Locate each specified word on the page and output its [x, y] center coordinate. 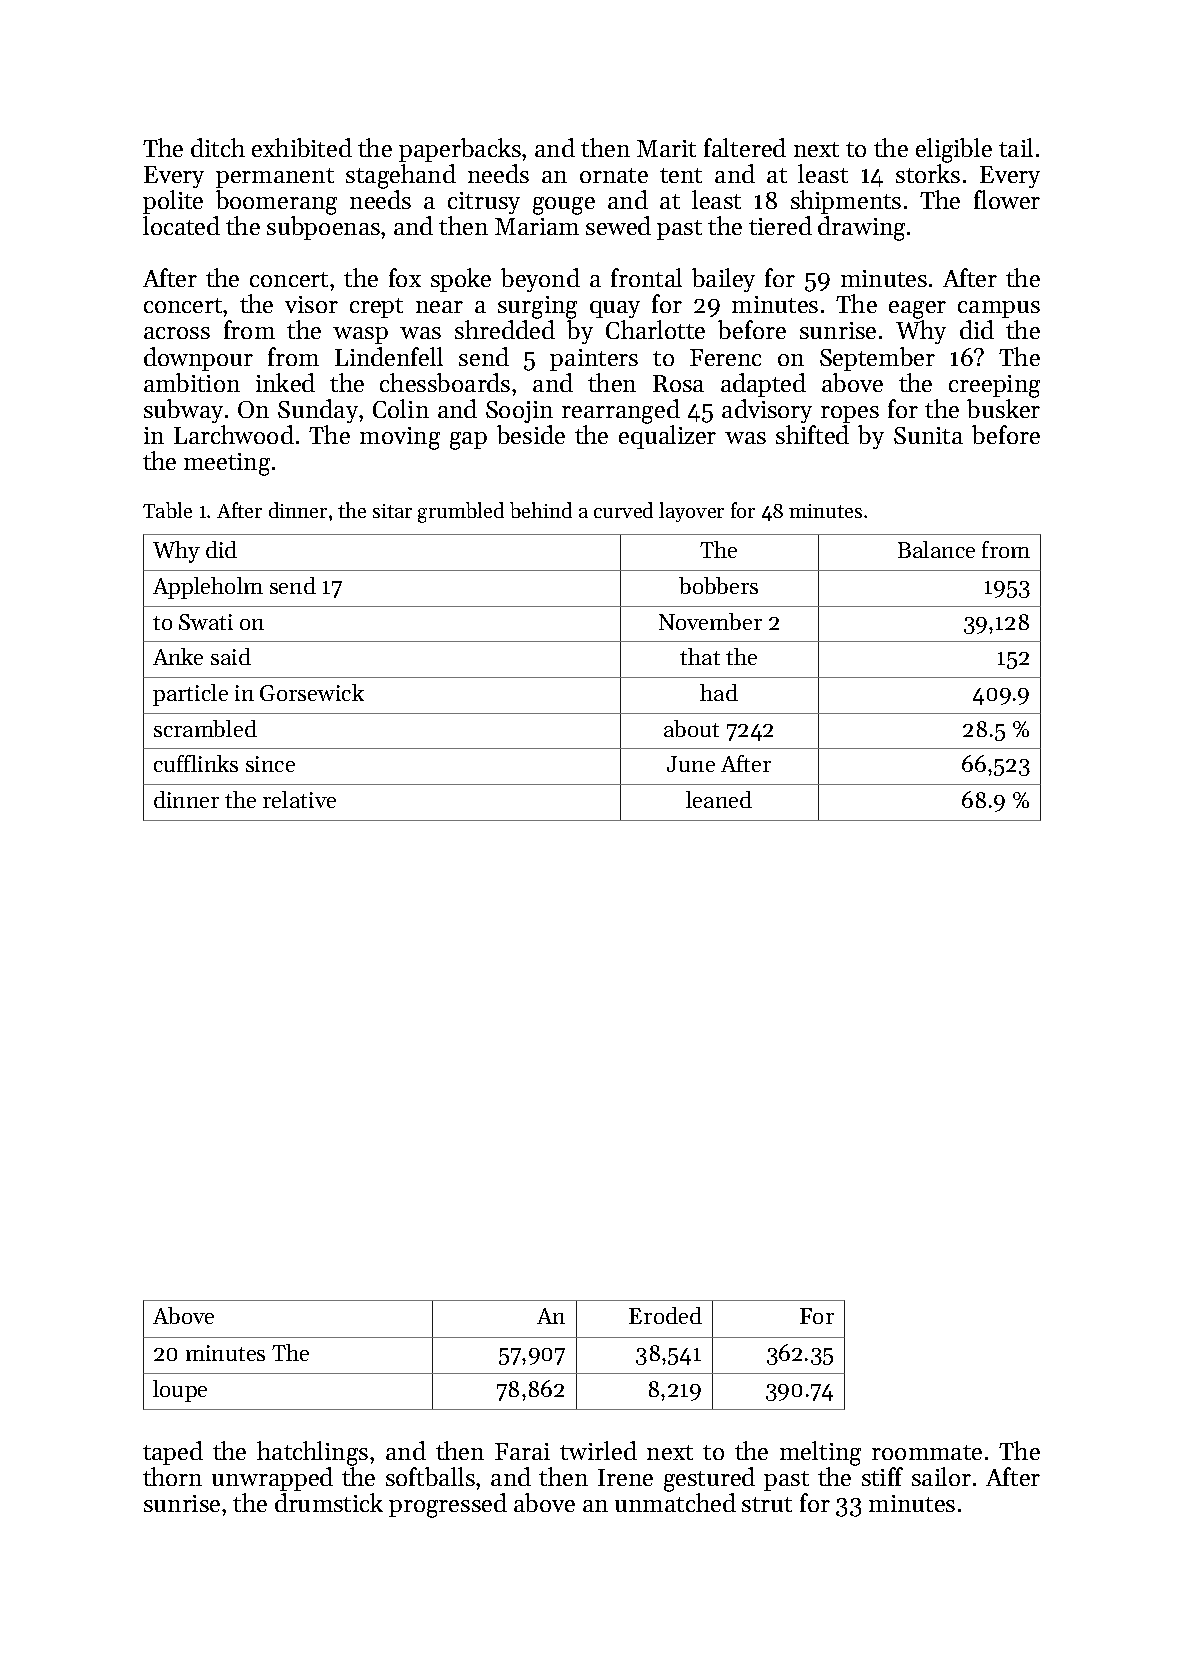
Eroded [665, 1315]
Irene [625, 1477]
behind [541, 510]
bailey [723, 280]
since [270, 764]
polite [173, 202]
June [691, 764]
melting [820, 1453]
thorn [172, 1476]
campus [999, 309]
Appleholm [208, 588]
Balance [936, 549]
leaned [719, 799]
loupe [180, 1391]
